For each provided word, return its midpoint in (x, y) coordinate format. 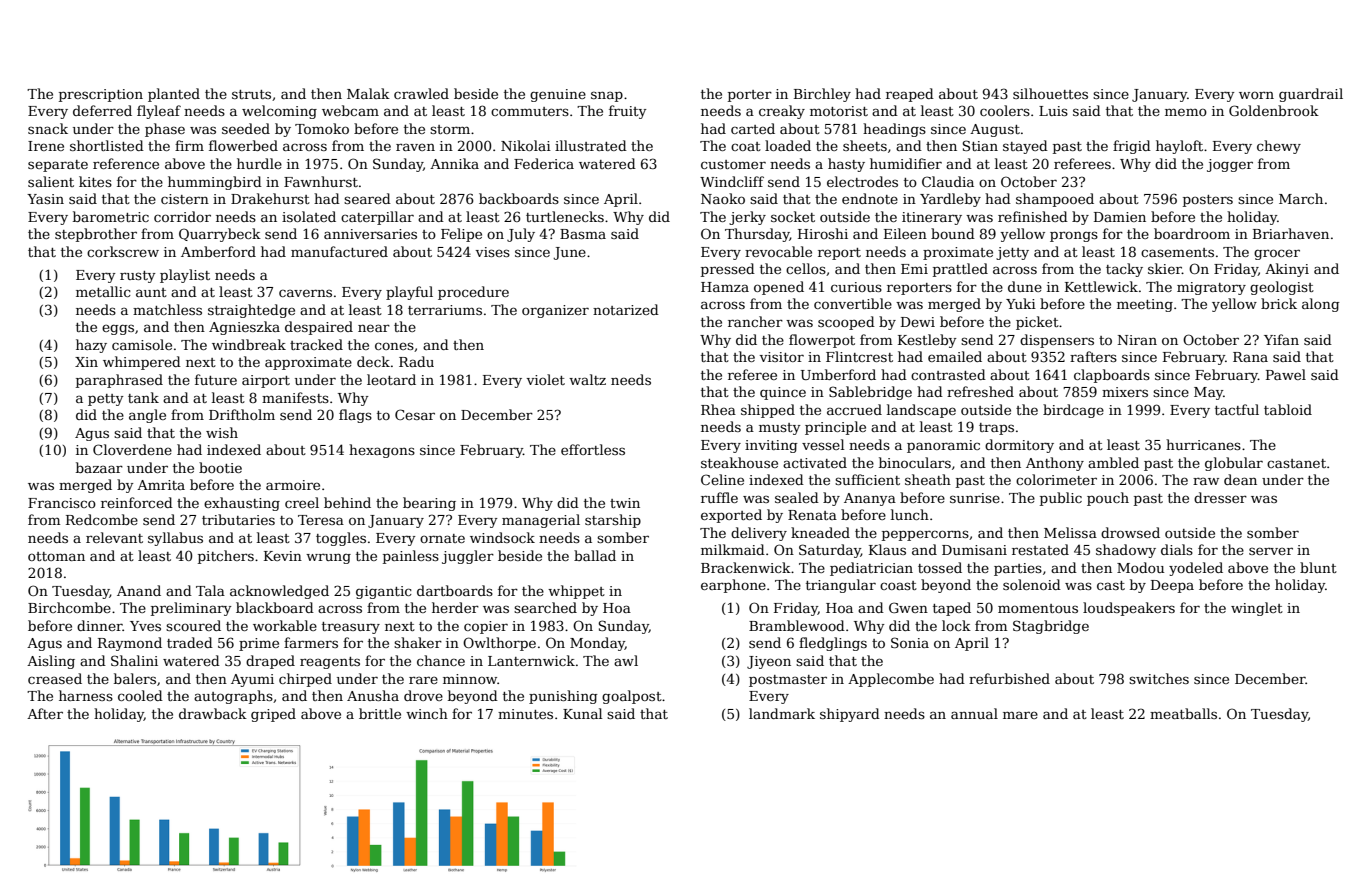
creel (302, 502)
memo (1186, 112)
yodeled (1196, 569)
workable (285, 625)
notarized (626, 309)
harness (86, 695)
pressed (728, 270)
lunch (910, 514)
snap (607, 96)
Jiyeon (769, 662)
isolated (309, 216)
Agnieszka (244, 328)
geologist (1282, 288)
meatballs (1183, 713)
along (1321, 305)
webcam (350, 110)
